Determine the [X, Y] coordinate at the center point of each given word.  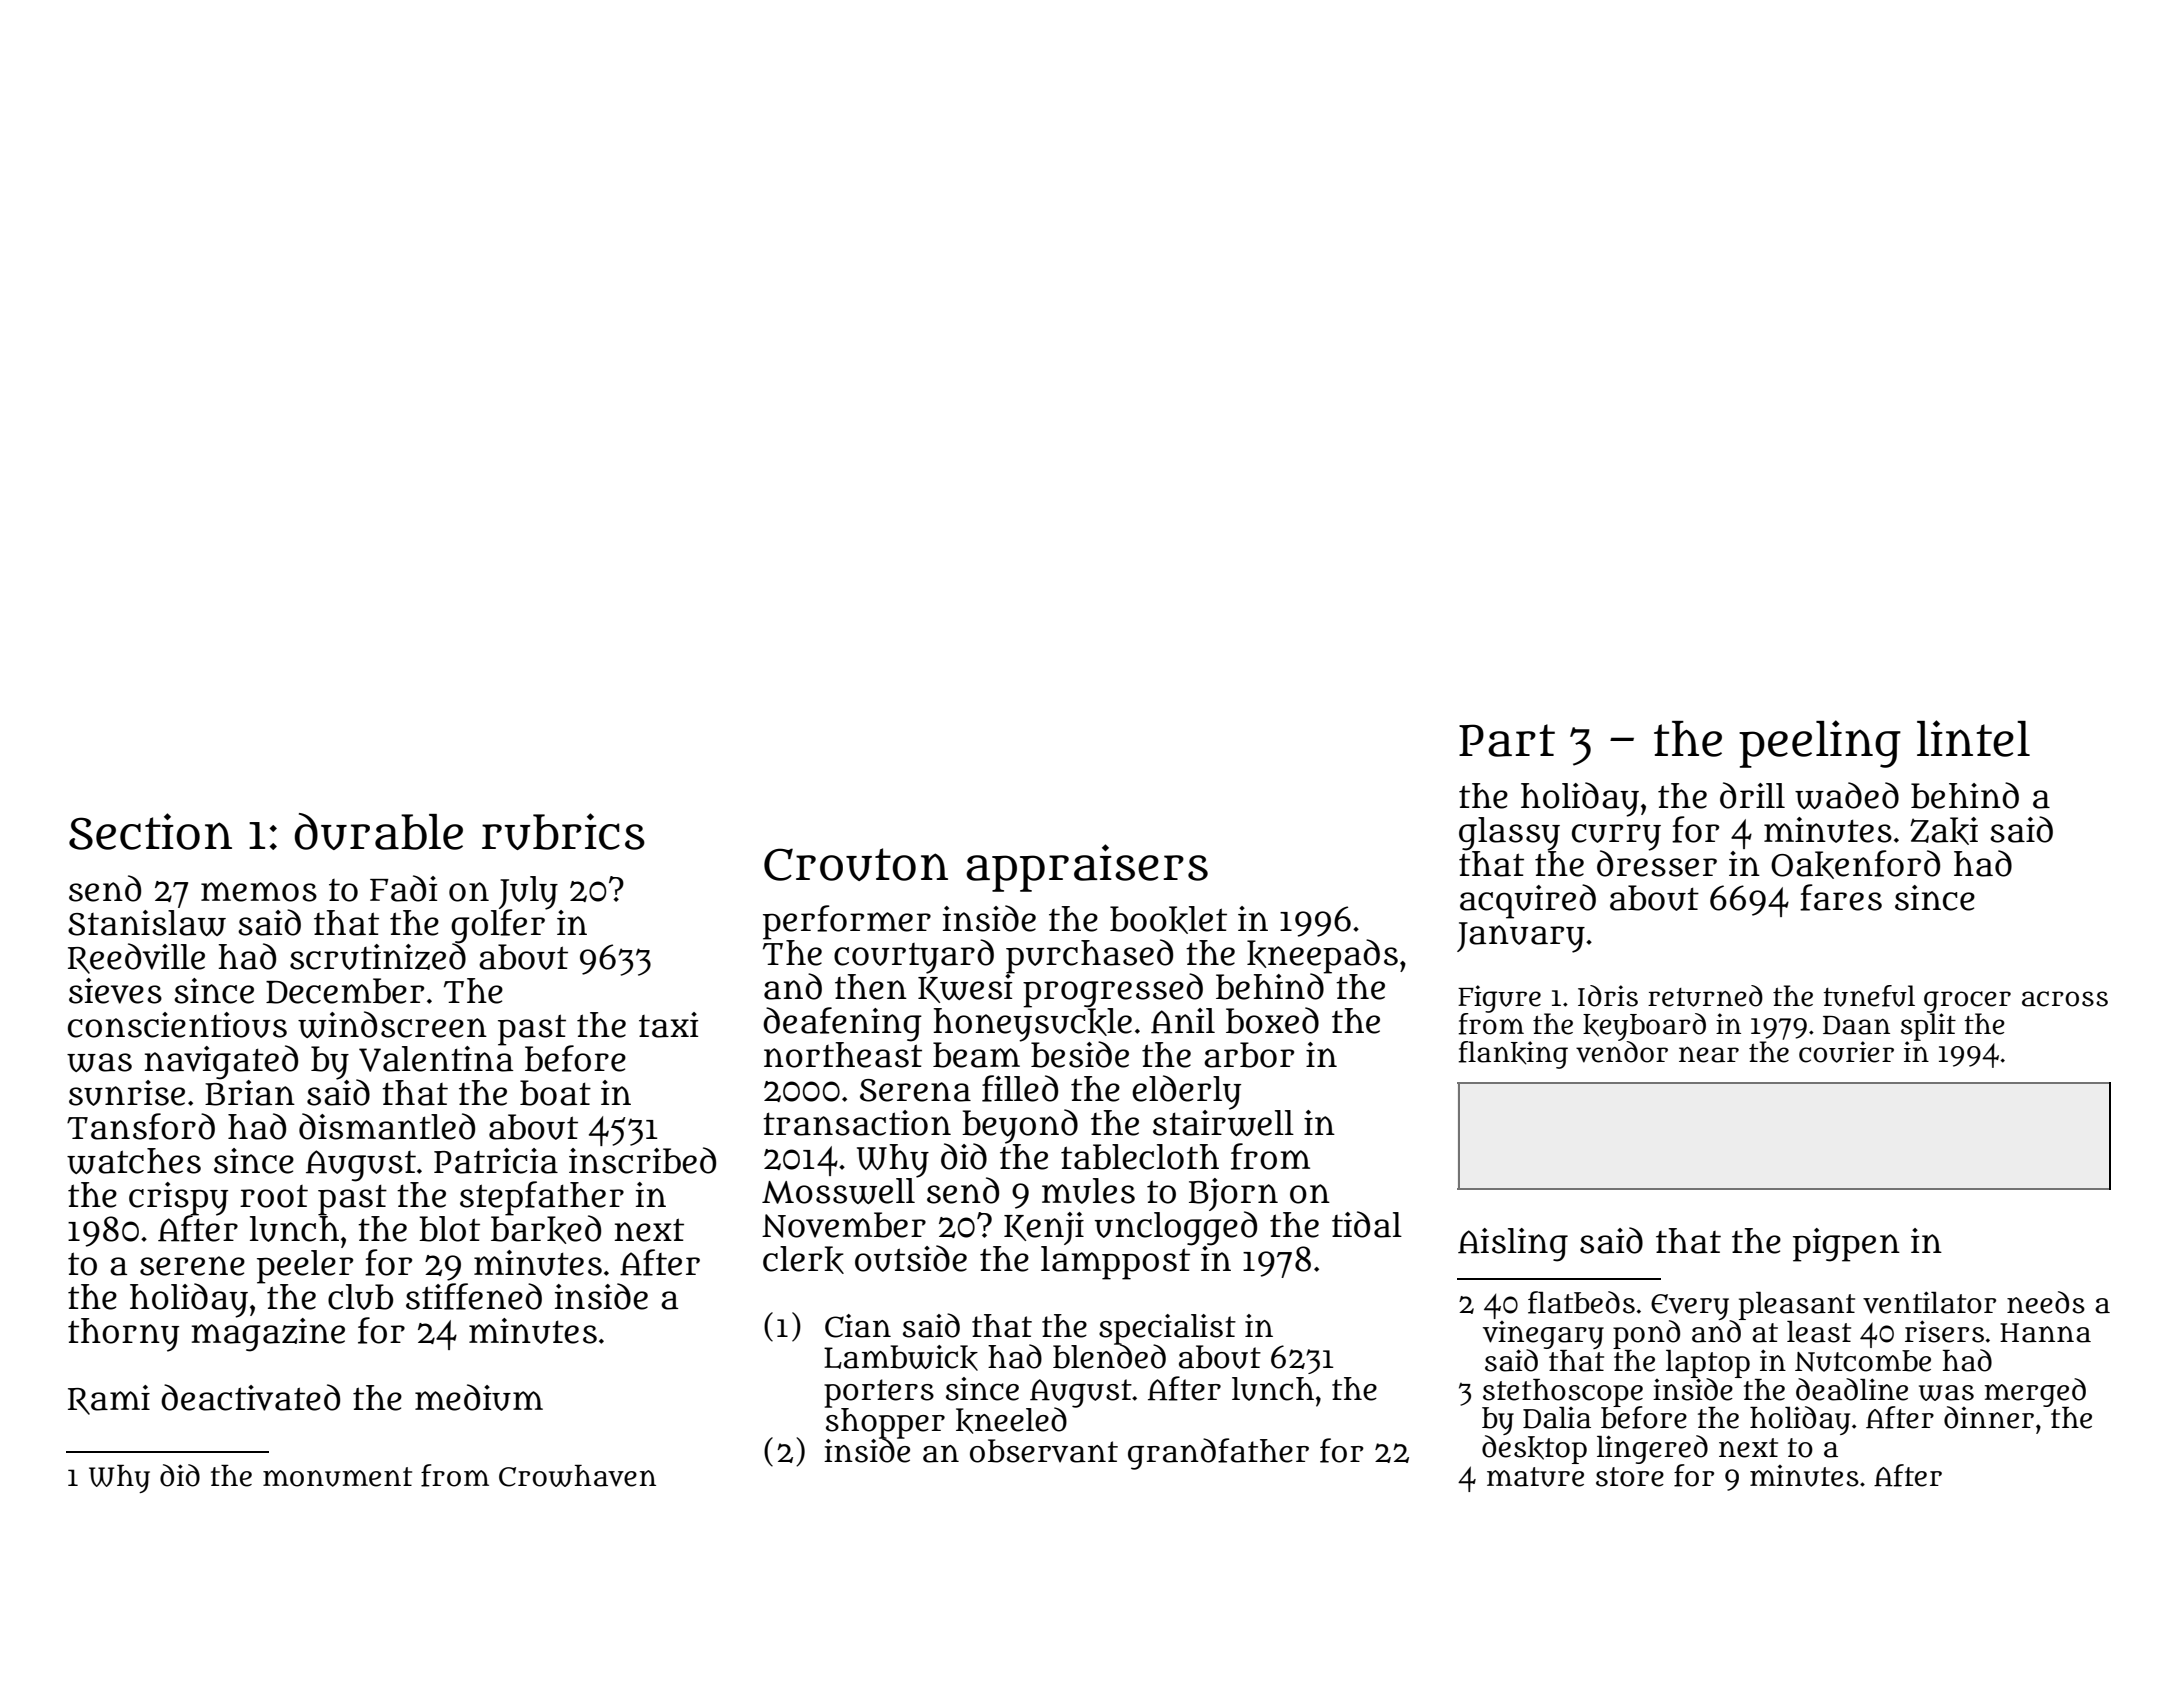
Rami [109, 1400]
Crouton [856, 864]
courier [1846, 1052]
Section [150, 831]
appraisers [1087, 868]
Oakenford [1855, 864]
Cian [858, 1326]
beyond [1020, 1126]
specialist [1167, 1329]
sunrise [127, 1093]
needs [2046, 1302]
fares [1841, 897]
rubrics [563, 831]
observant [1044, 1451]
